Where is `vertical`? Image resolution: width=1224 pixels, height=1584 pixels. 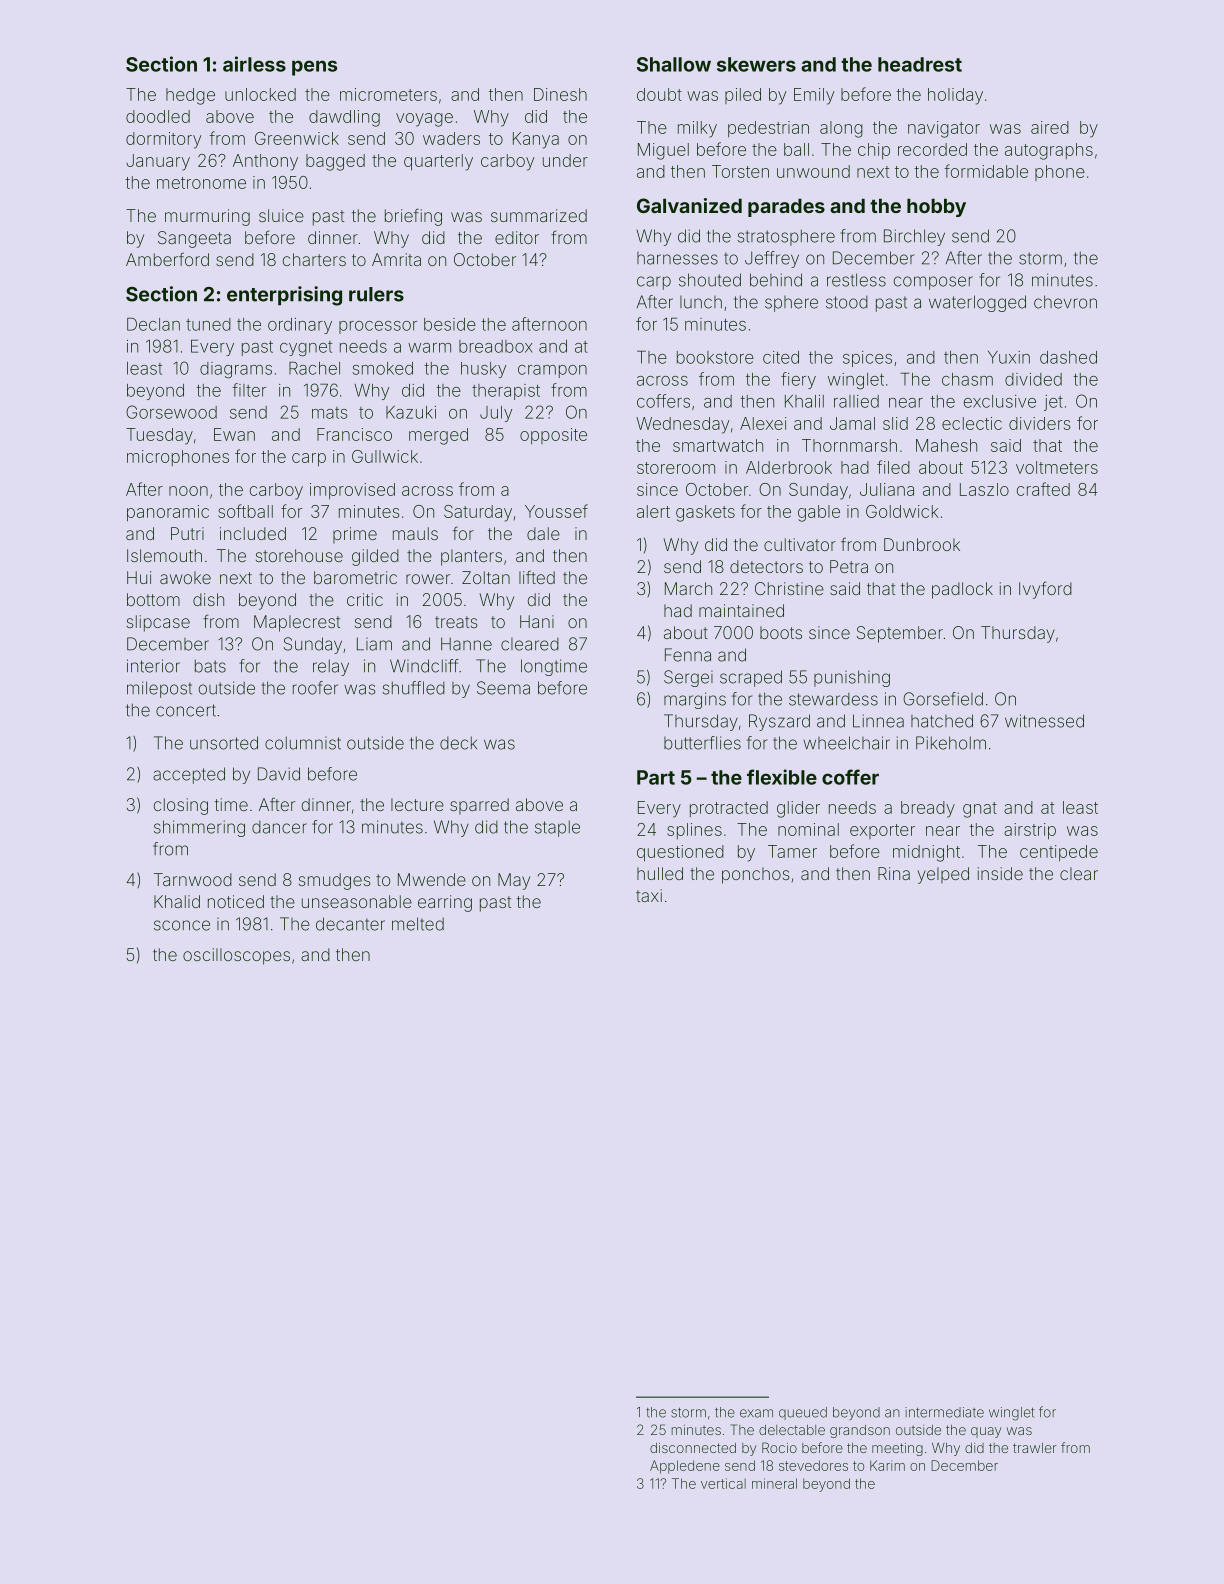 vertical is located at coordinates (723, 1483).
